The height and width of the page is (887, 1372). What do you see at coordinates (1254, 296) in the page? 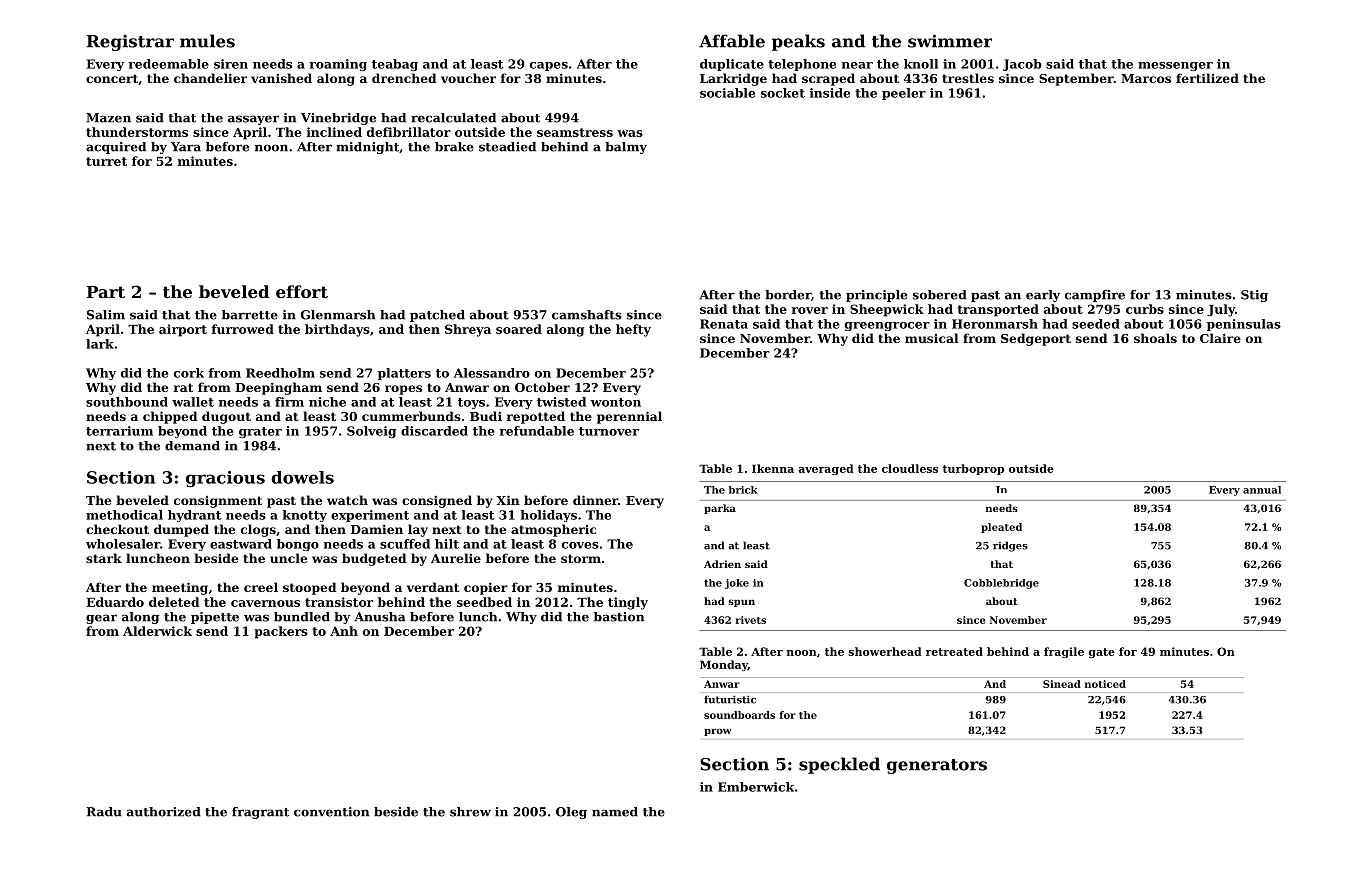
I see `Stig` at bounding box center [1254, 296].
